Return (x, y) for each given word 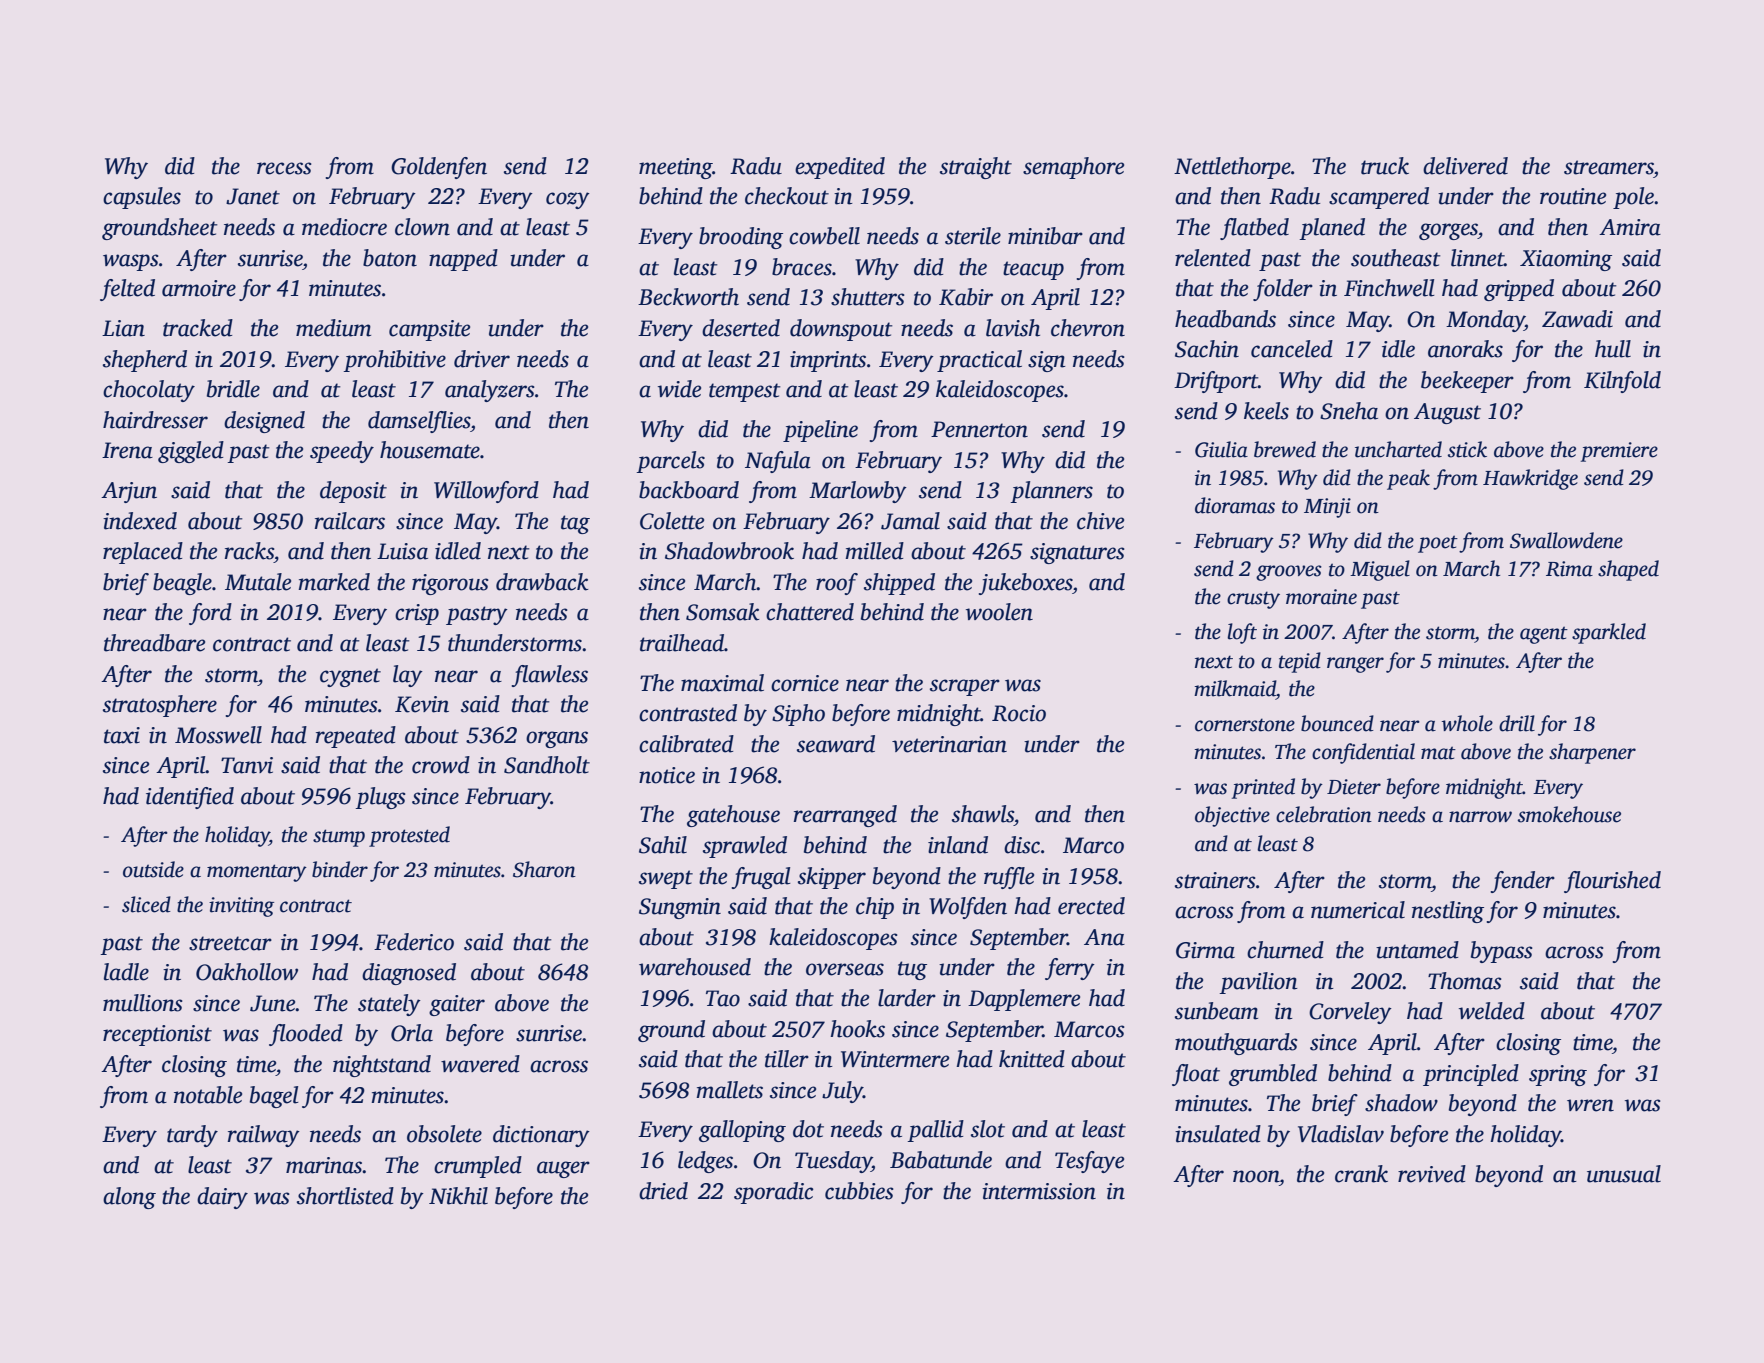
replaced (143, 553)
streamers (1609, 167)
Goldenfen (439, 168)
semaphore (1073, 168)
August (1447, 413)
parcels (670, 462)
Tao (723, 998)
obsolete (444, 1134)
